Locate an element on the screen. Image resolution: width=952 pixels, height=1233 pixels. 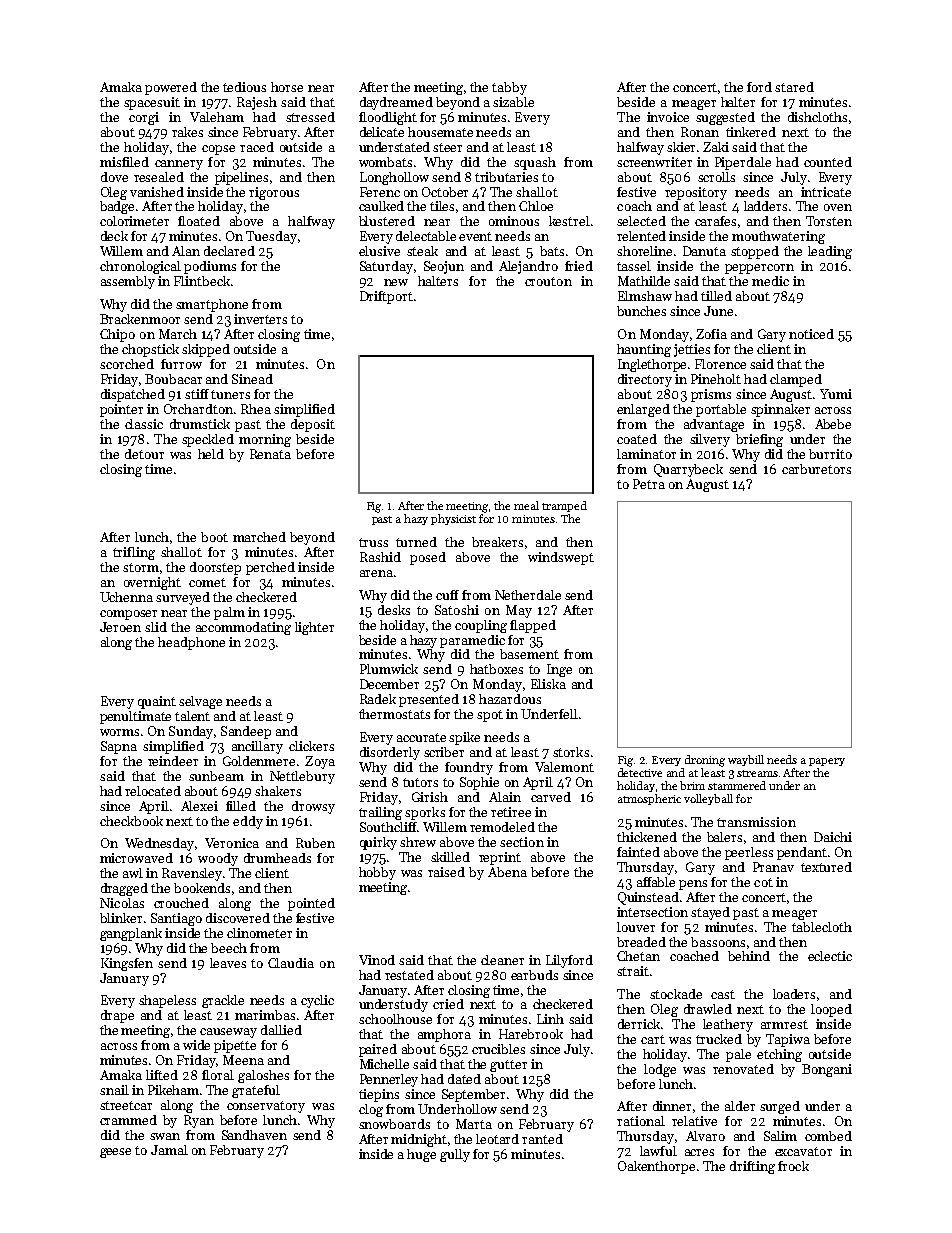
quirky is located at coordinates (378, 843).
